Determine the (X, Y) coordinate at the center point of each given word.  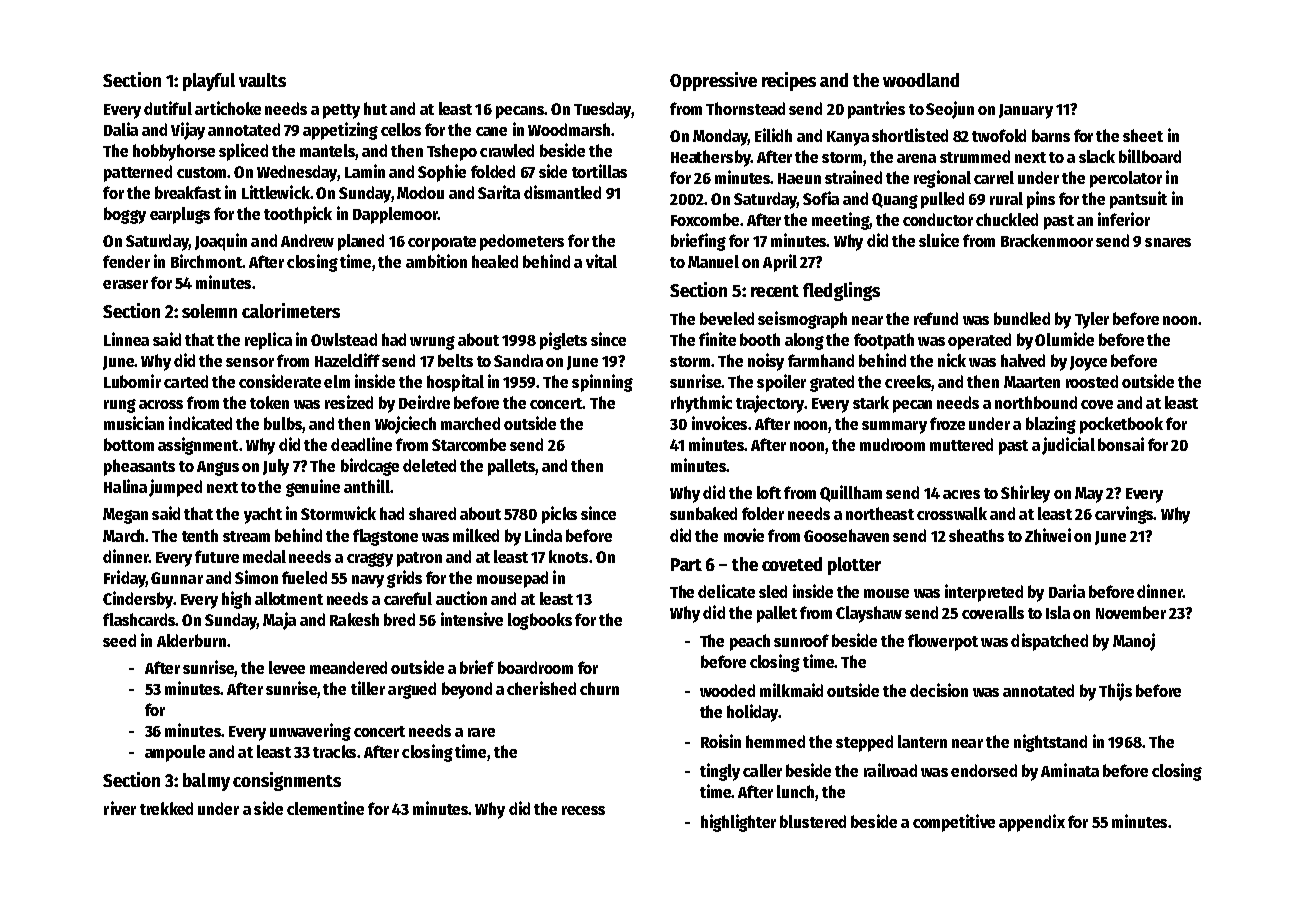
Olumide (1064, 339)
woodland (921, 80)
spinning (602, 383)
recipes (789, 81)
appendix (1032, 823)
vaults (262, 80)
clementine (325, 808)
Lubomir (132, 381)
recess (583, 810)
